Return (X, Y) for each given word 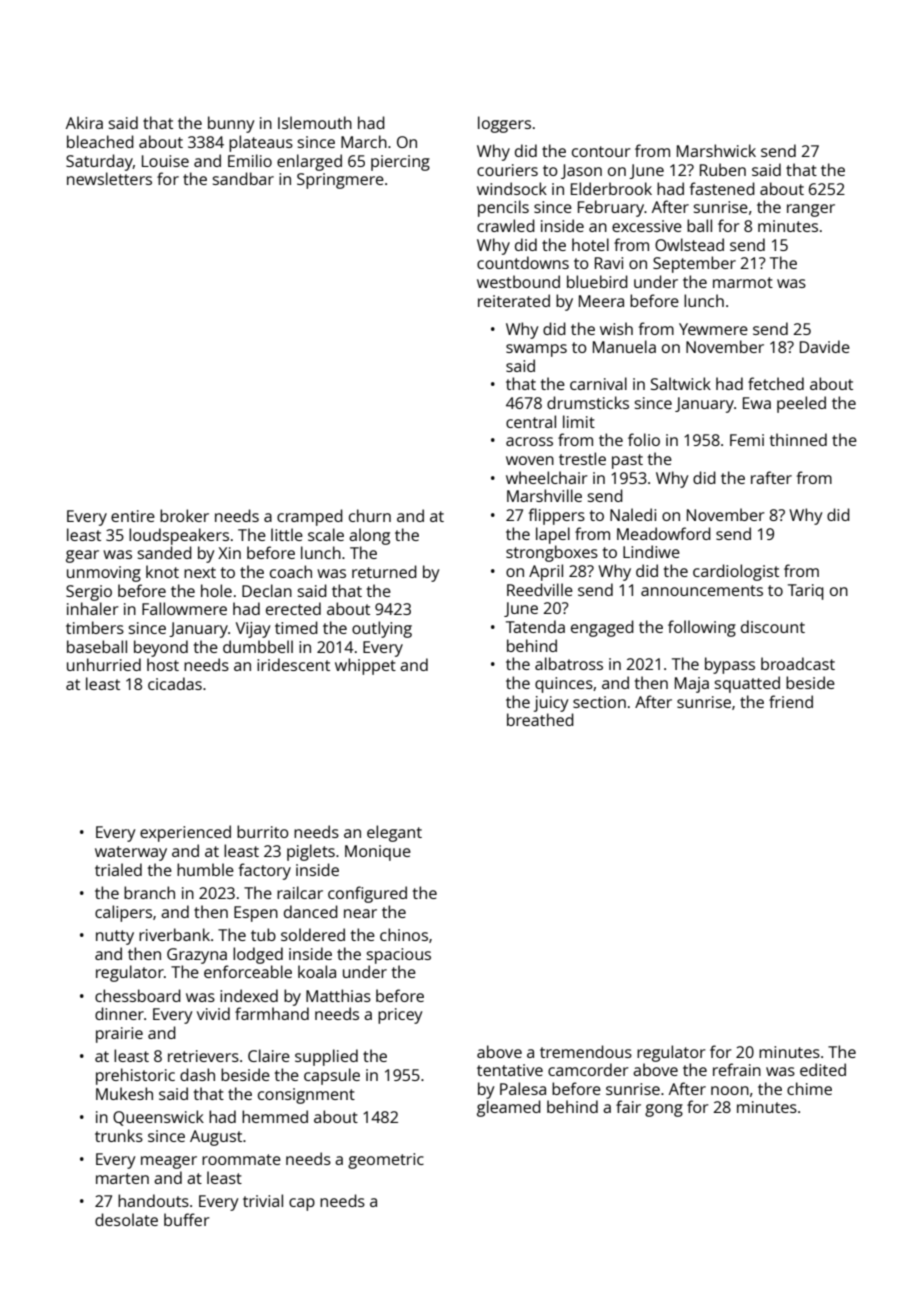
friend (791, 701)
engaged (602, 628)
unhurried (104, 664)
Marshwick (716, 150)
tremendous (586, 1051)
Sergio (89, 593)
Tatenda (535, 626)
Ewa (757, 403)
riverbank (174, 934)
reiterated (514, 300)
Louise (165, 161)
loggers (504, 124)
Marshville (544, 495)
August (216, 1138)
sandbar (243, 178)
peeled (801, 404)
